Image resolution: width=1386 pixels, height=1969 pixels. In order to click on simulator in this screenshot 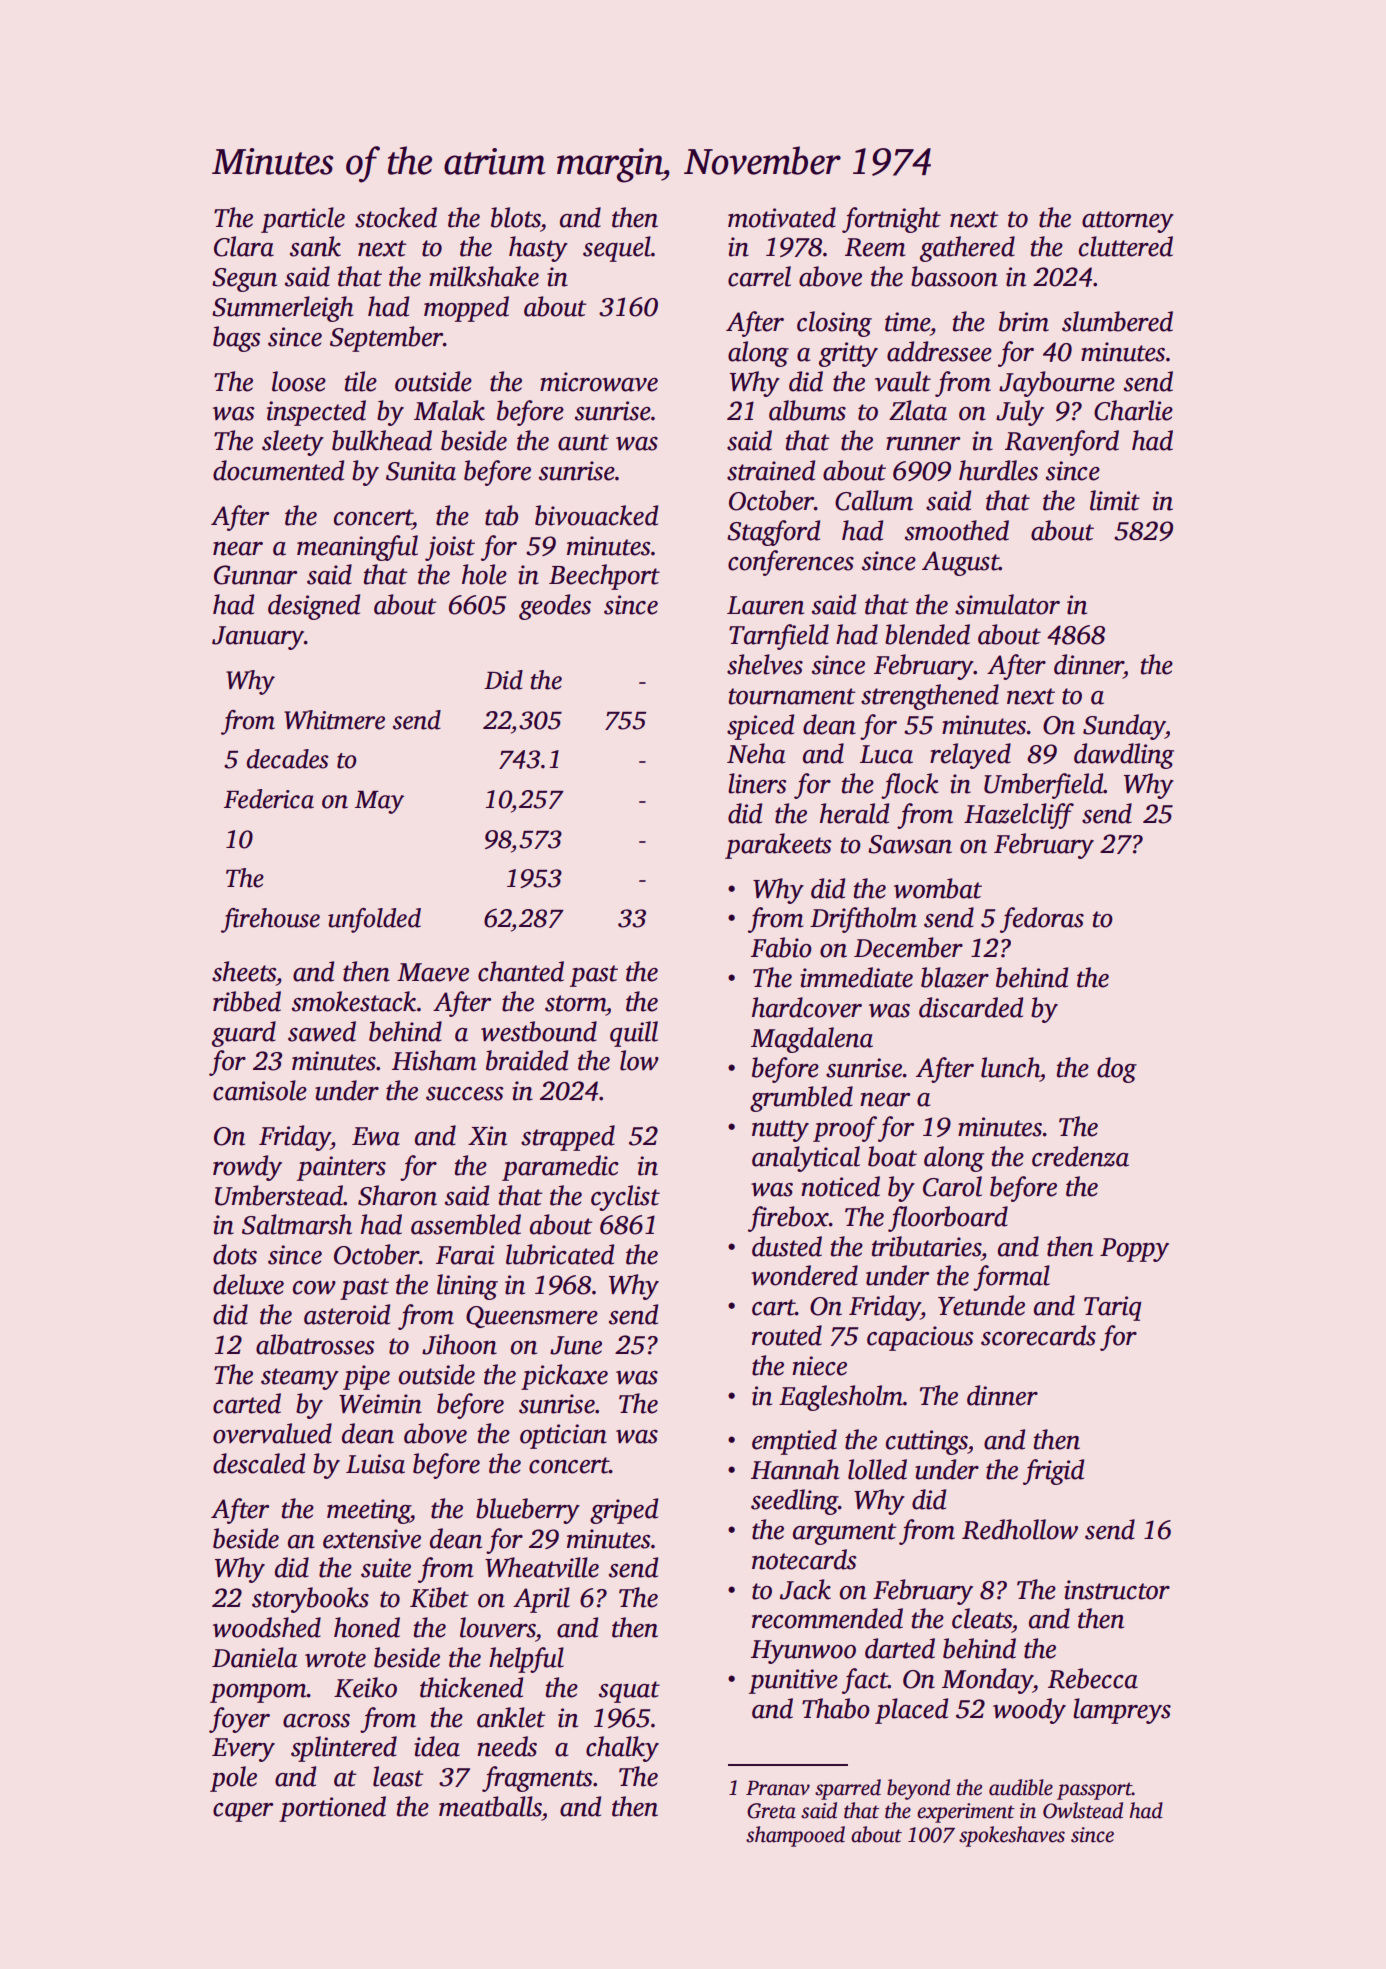, I will do `click(1007, 604)`.
